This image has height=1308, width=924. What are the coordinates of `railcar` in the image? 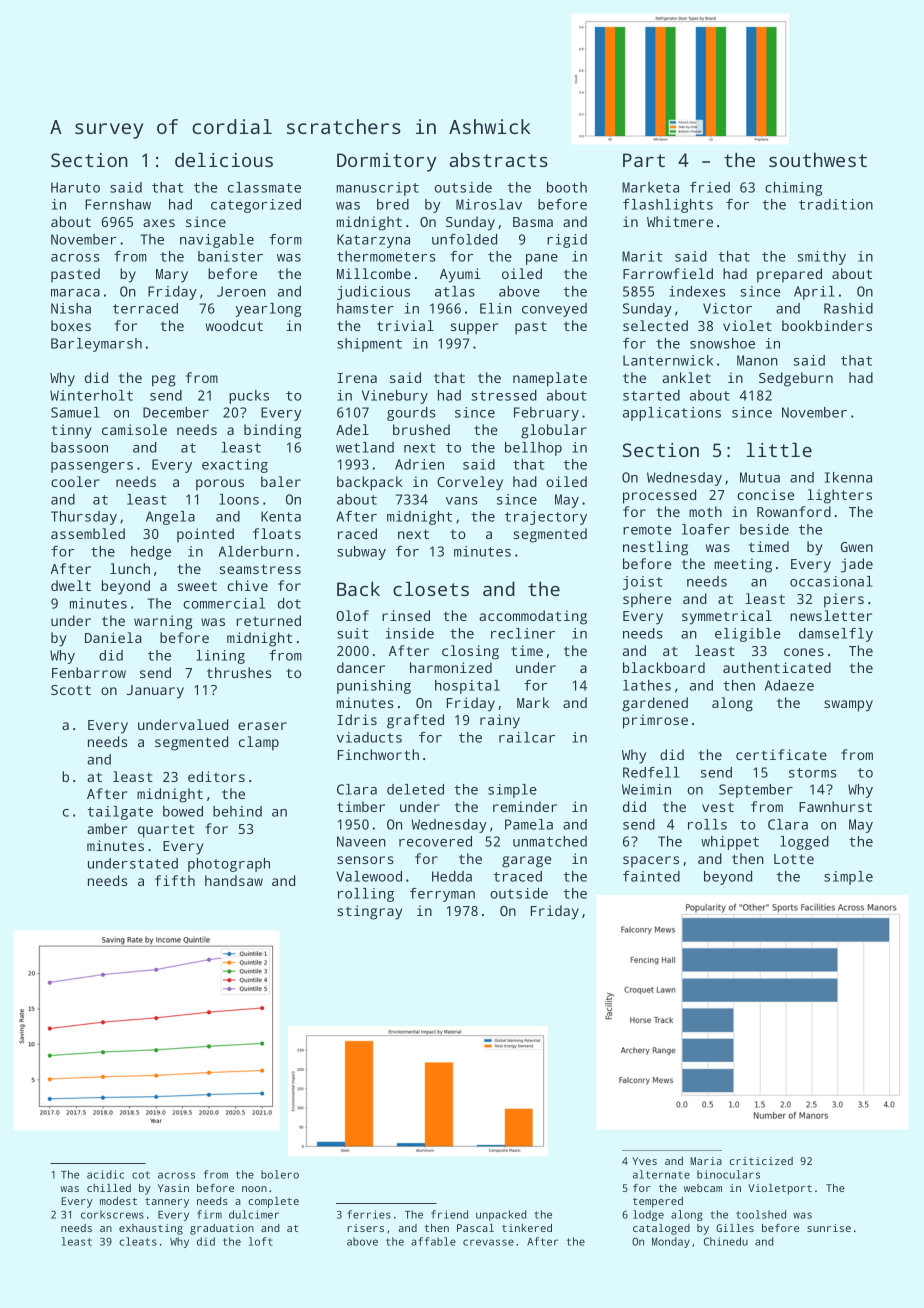 It's located at (527, 737).
